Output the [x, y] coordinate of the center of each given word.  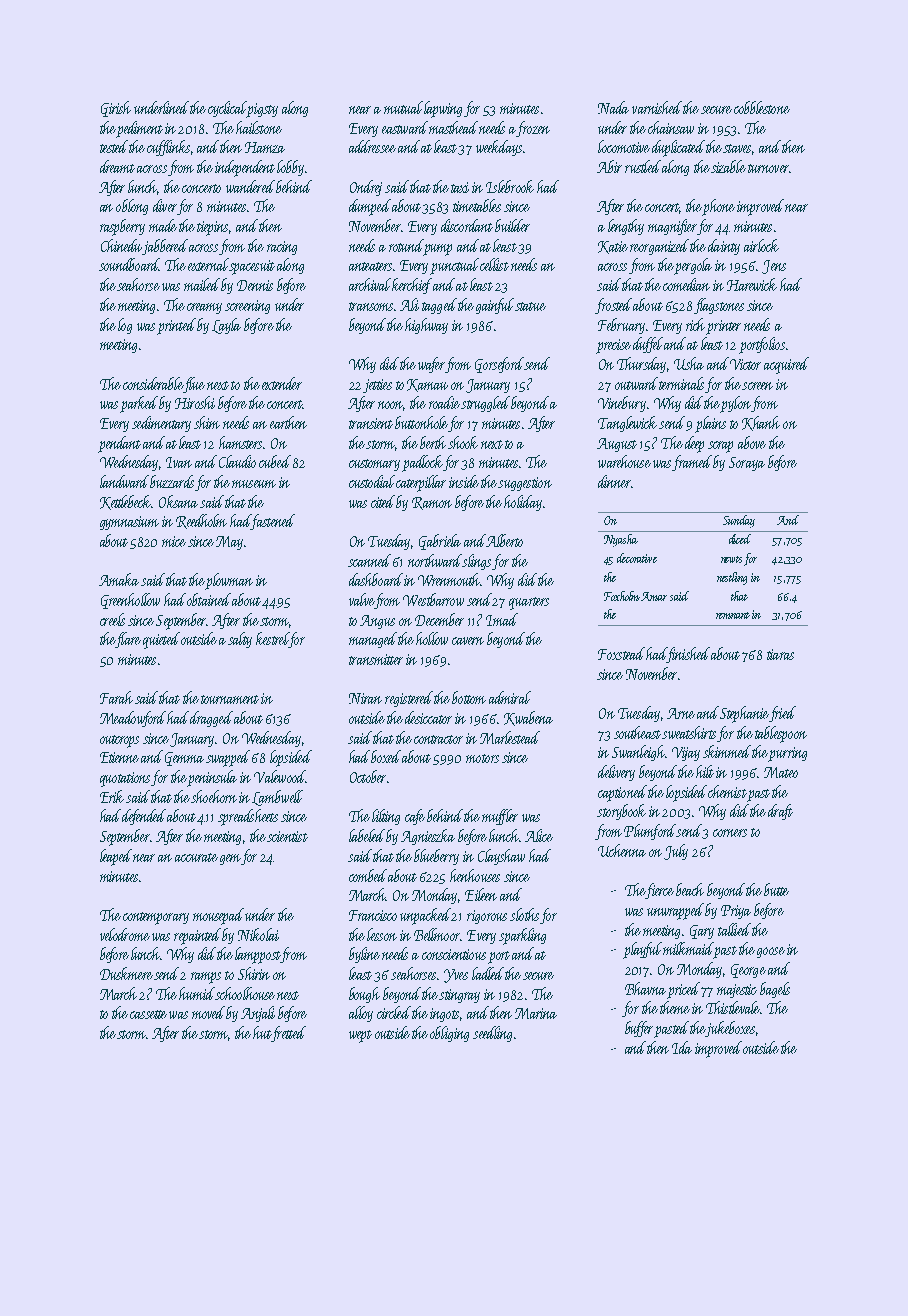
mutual [403, 107]
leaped [116, 857]
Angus [377, 622]
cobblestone [762, 107]
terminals [681, 383]
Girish [116, 109]
